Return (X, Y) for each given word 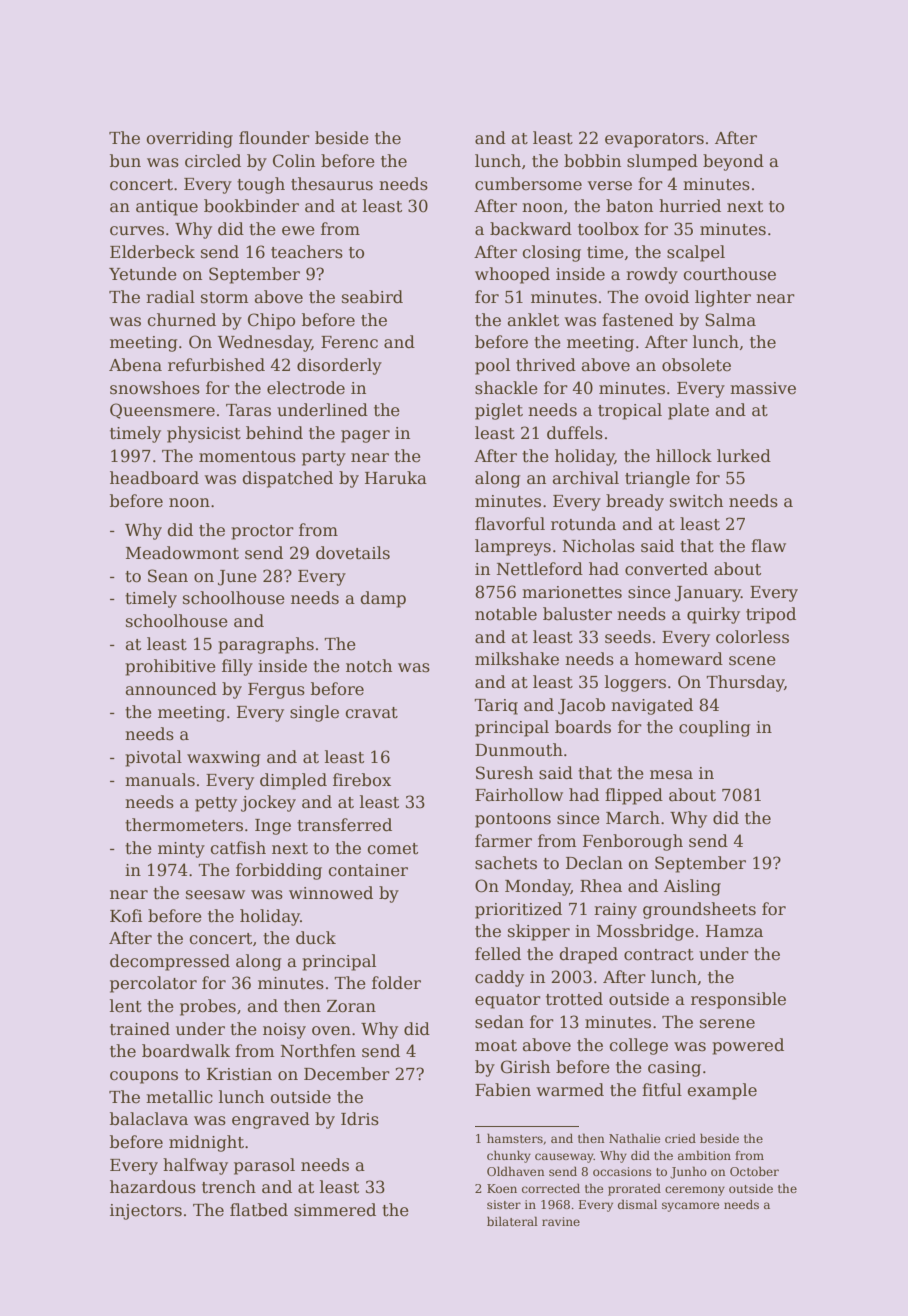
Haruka (396, 478)
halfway (195, 1166)
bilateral (512, 1221)
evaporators (654, 140)
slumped (662, 162)
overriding (190, 139)
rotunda (583, 524)
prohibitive (170, 667)
